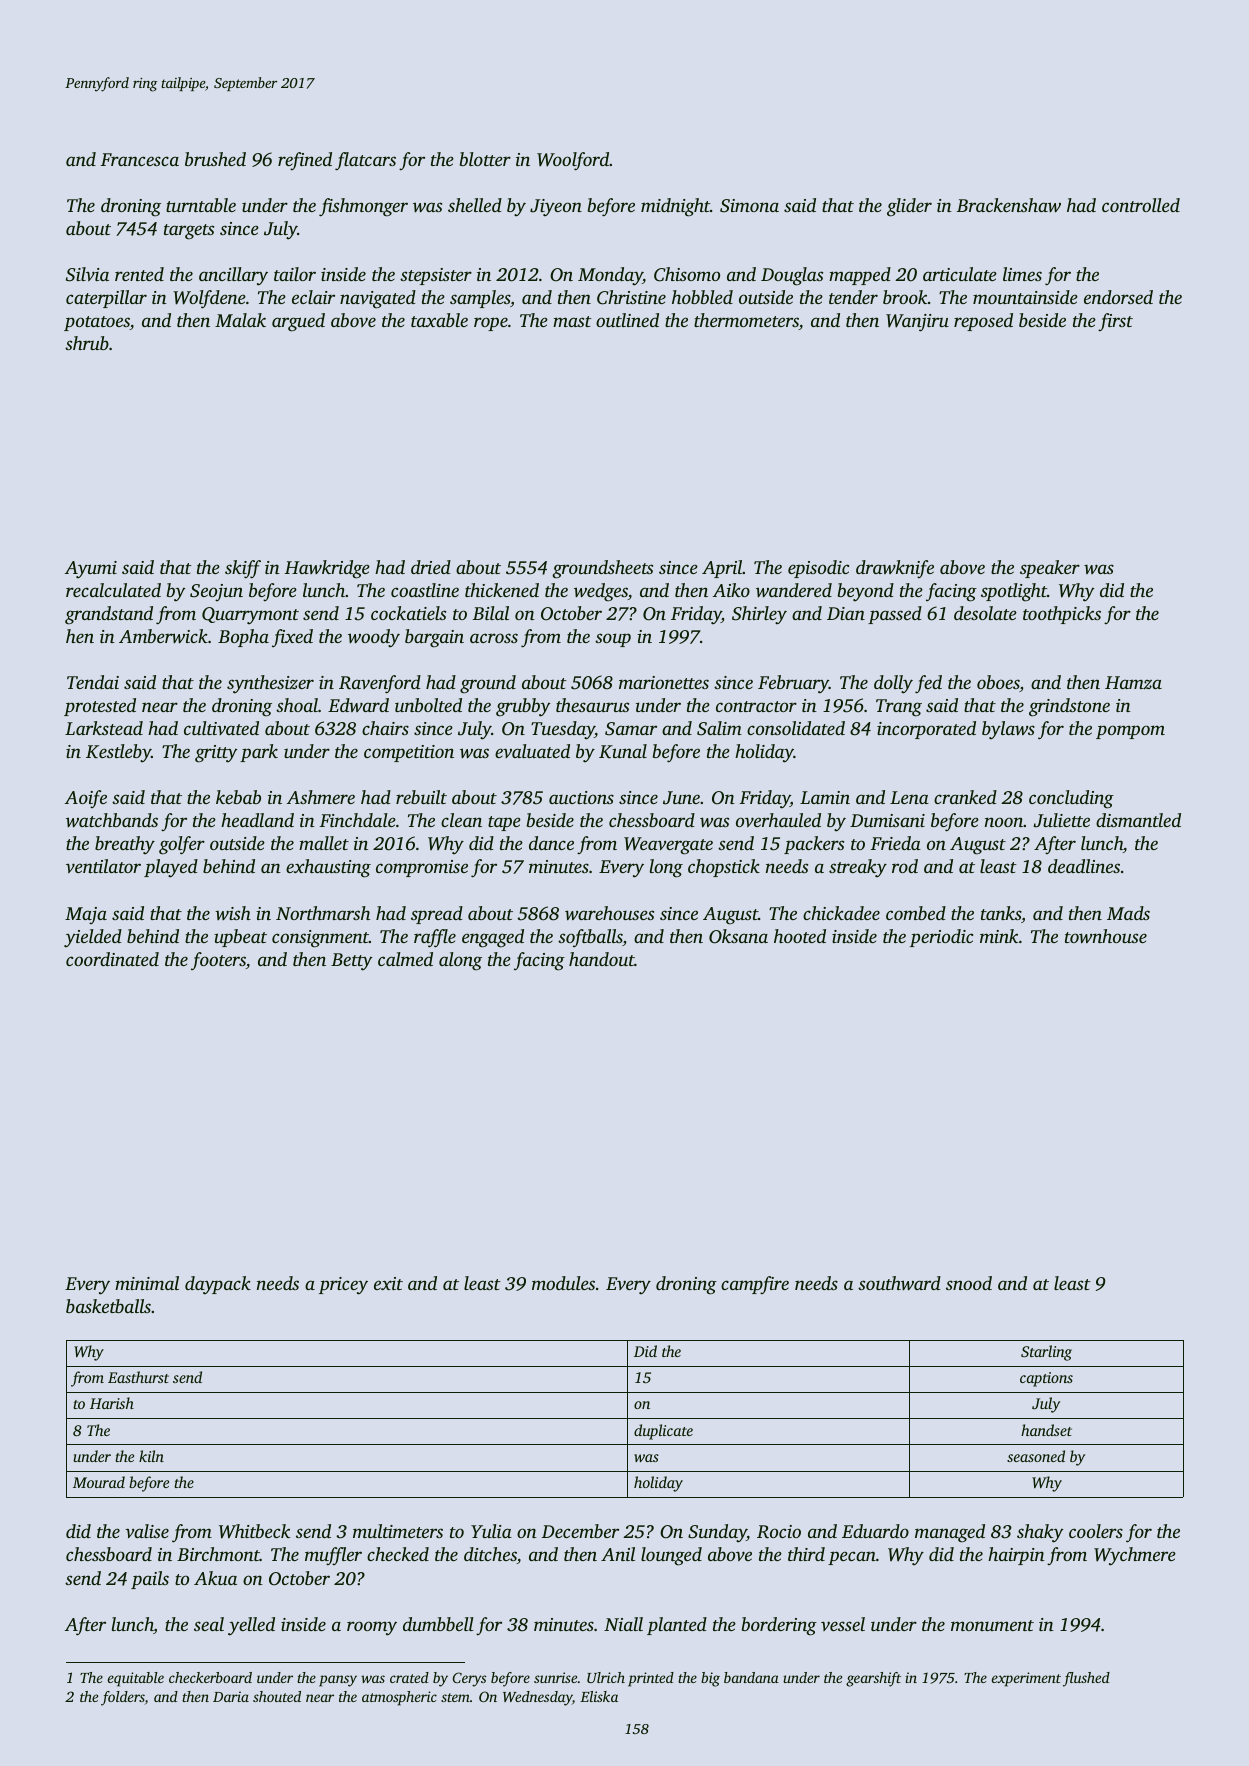  What do you see at coordinates (917, 323) in the image?
I see `Wanjiru` at bounding box center [917, 323].
